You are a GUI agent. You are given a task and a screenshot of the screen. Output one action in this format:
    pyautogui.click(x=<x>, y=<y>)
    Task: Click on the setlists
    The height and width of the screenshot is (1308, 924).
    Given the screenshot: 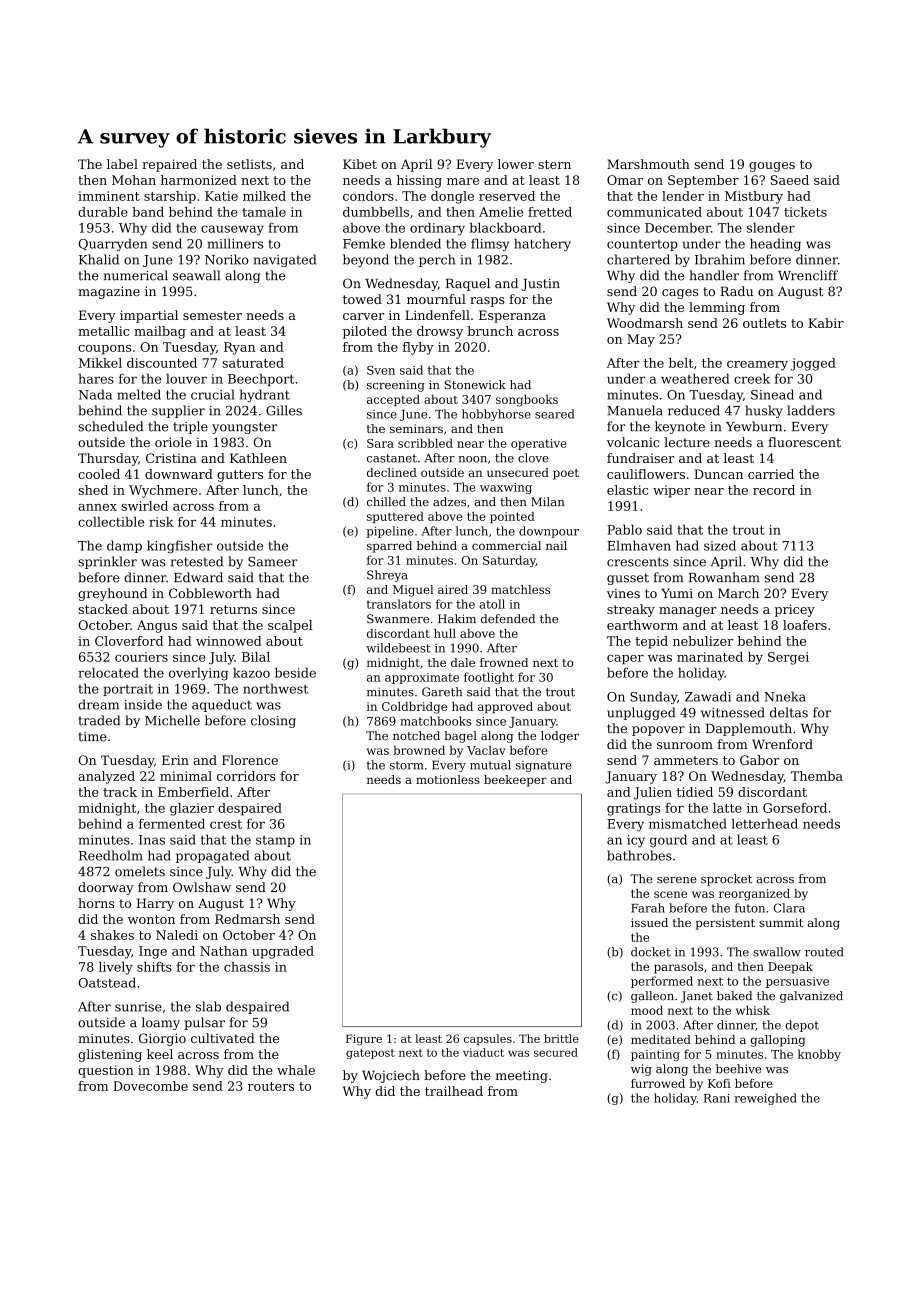 What is the action you would take?
    pyautogui.click(x=249, y=164)
